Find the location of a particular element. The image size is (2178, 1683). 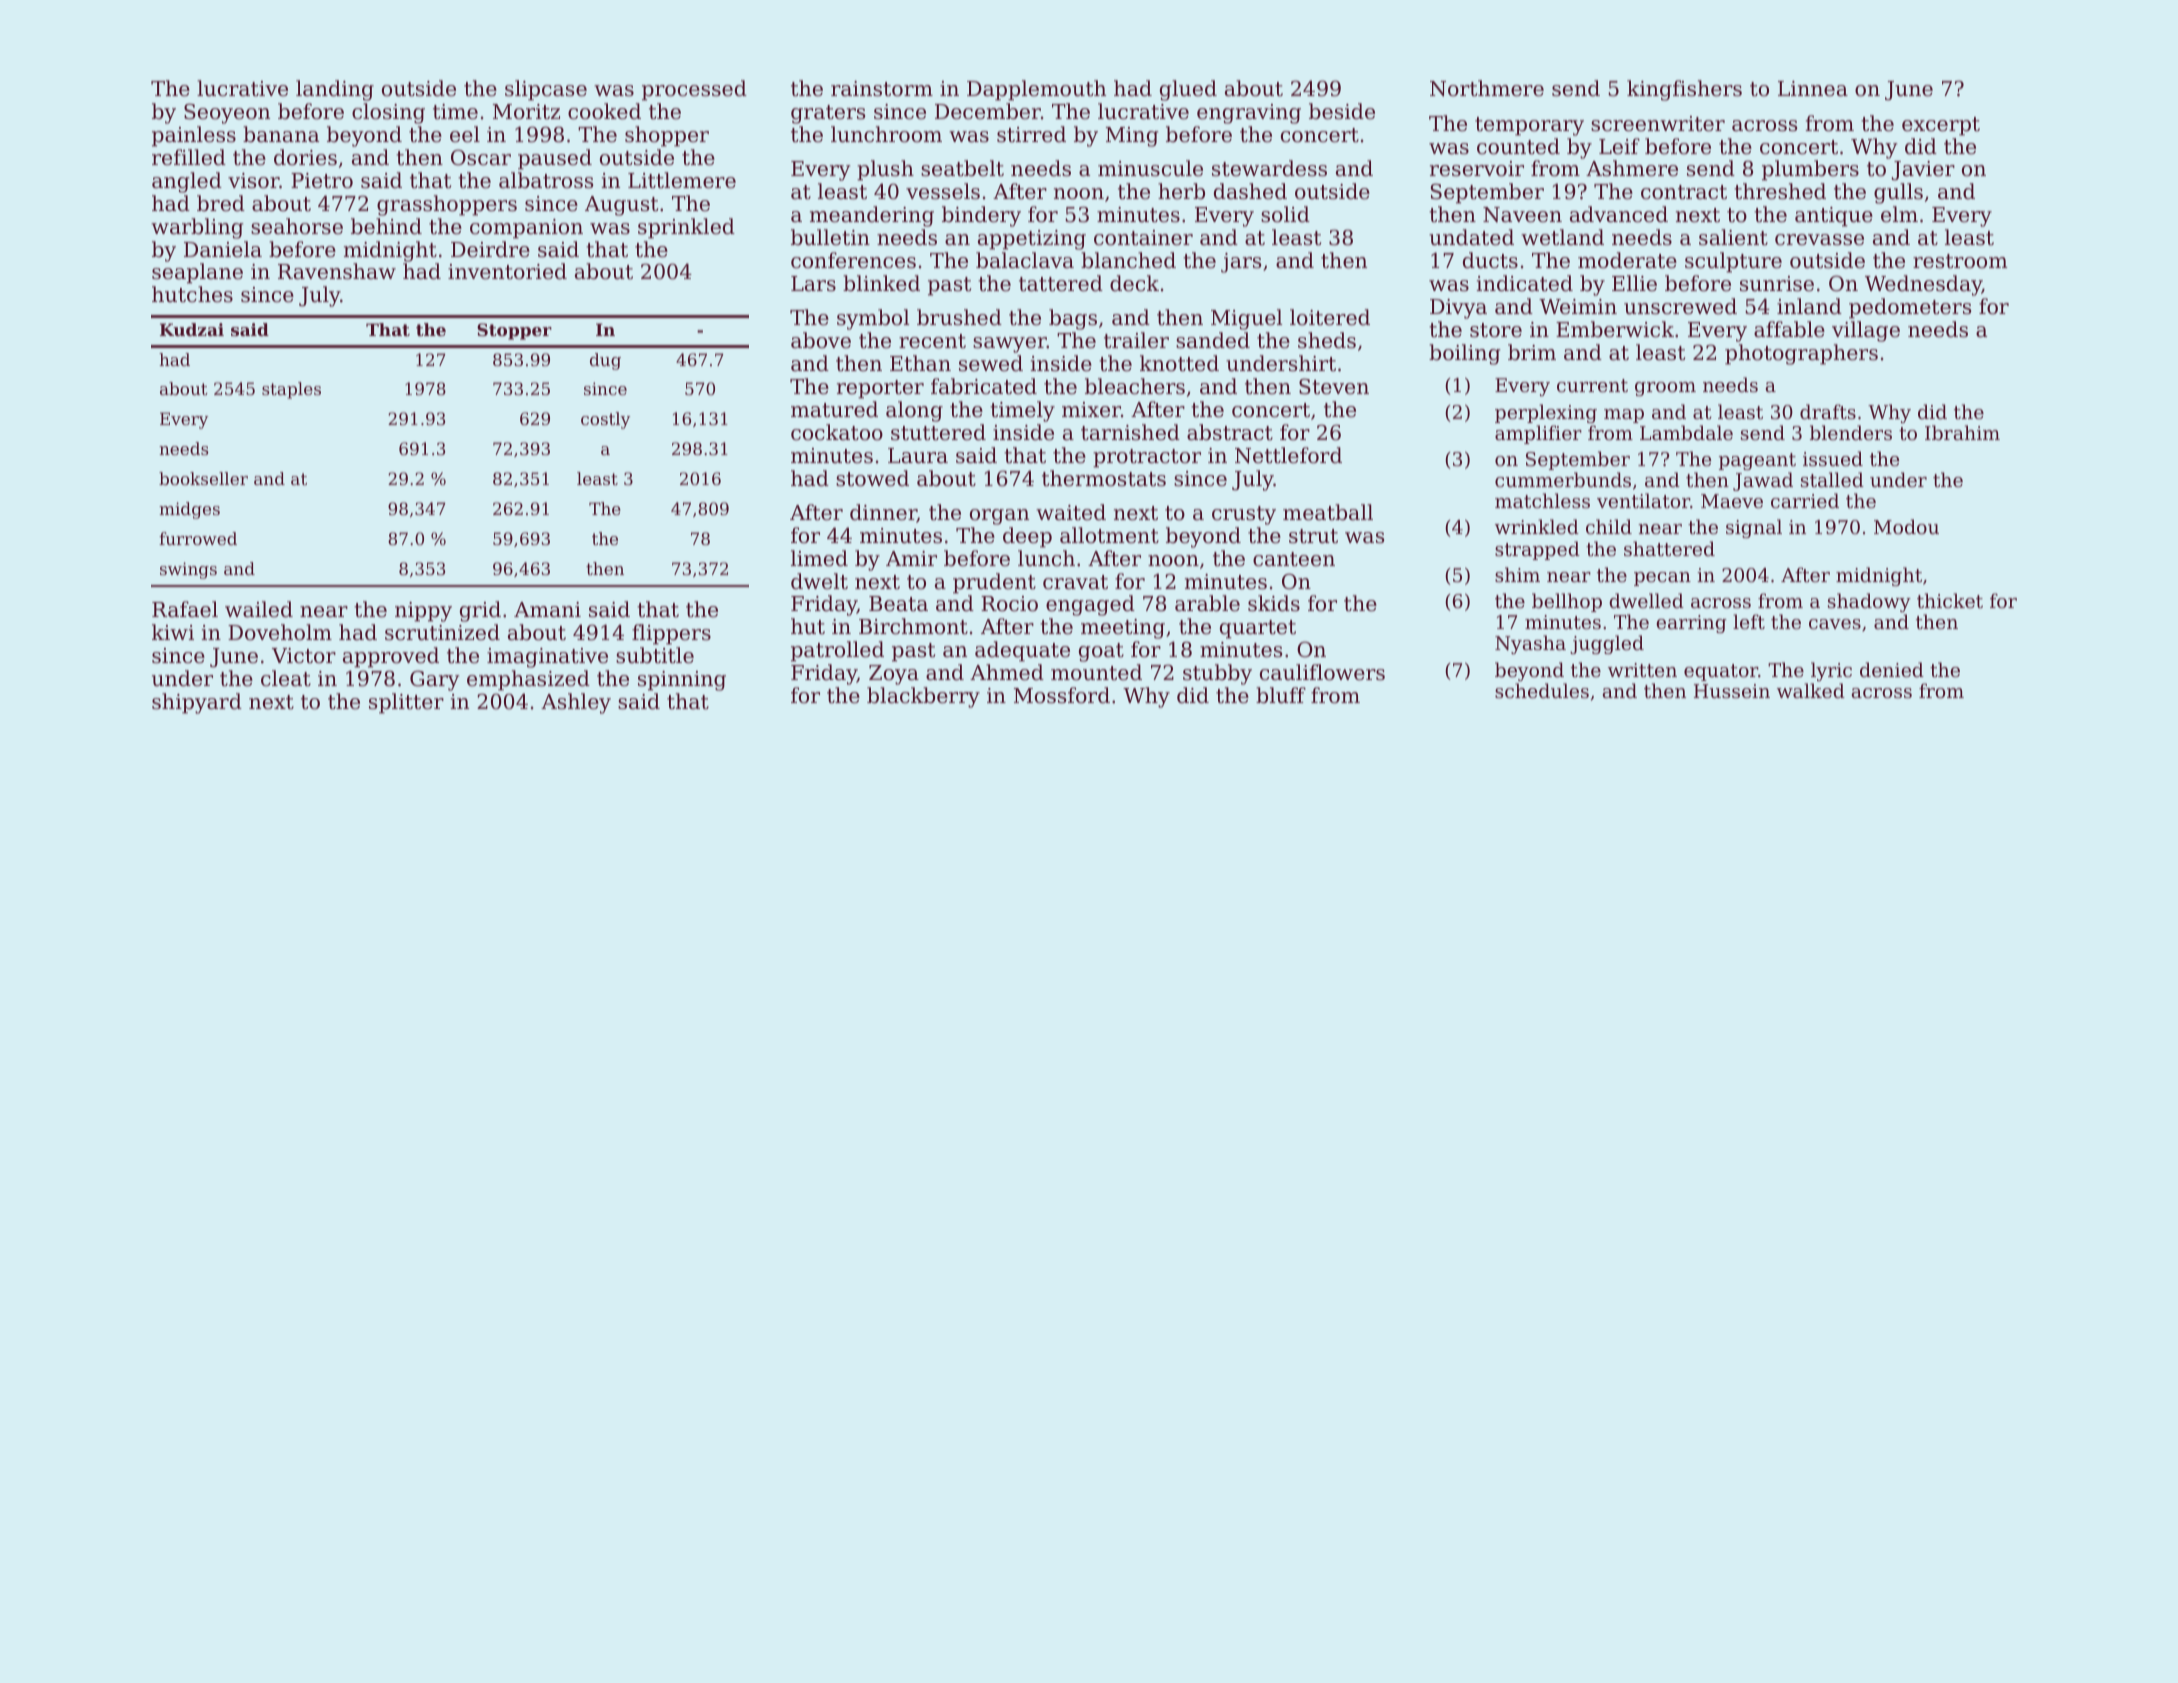

bleachers is located at coordinates (1135, 386).
